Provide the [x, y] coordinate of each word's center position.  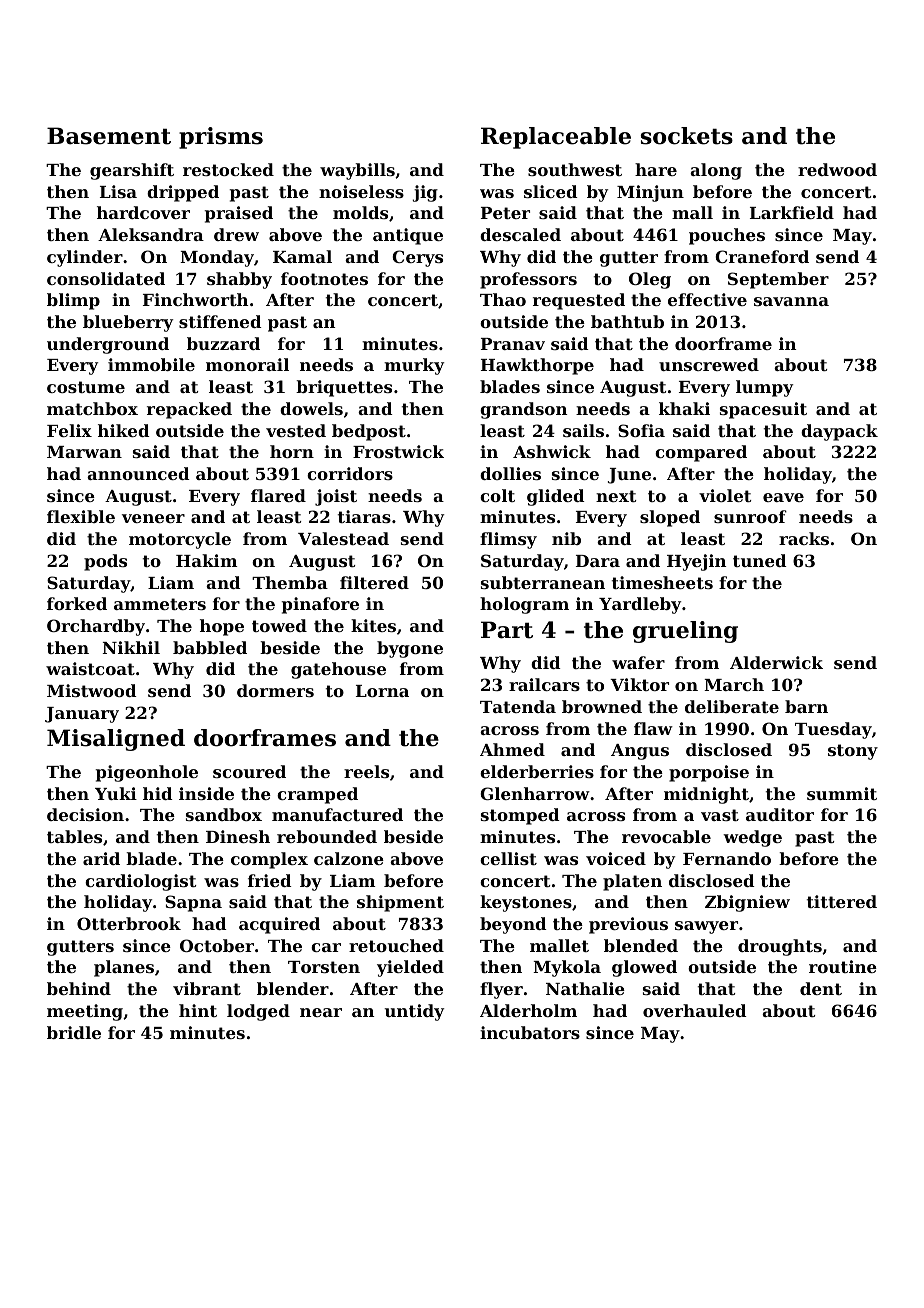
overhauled [695, 1010]
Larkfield [792, 212]
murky [414, 366]
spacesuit [763, 410]
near [321, 1012]
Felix [69, 430]
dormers [275, 690]
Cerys [417, 258]
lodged [258, 1012]
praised [239, 214]
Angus [640, 752]
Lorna [382, 691]
